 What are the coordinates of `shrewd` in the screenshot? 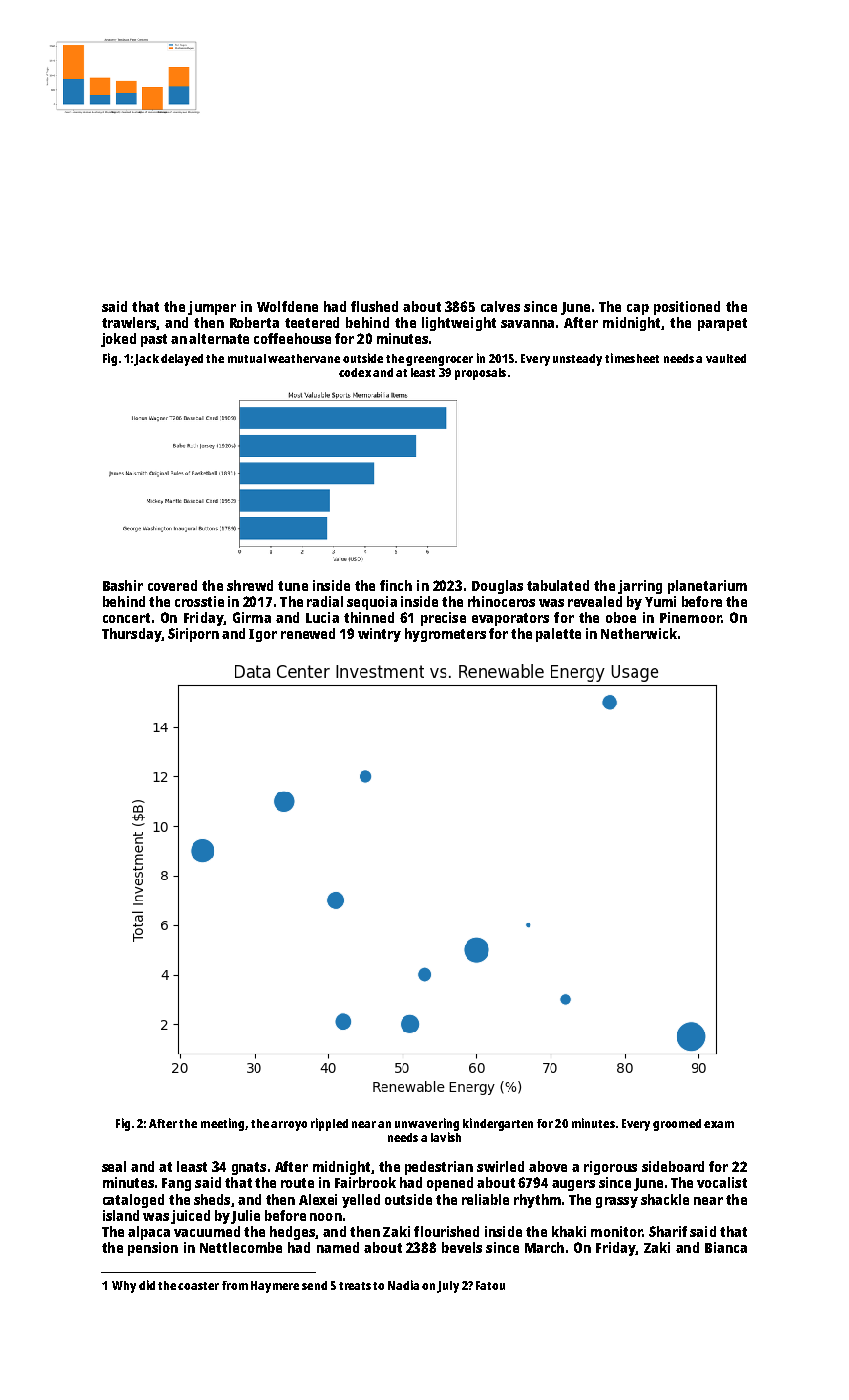 It's located at (250, 585).
